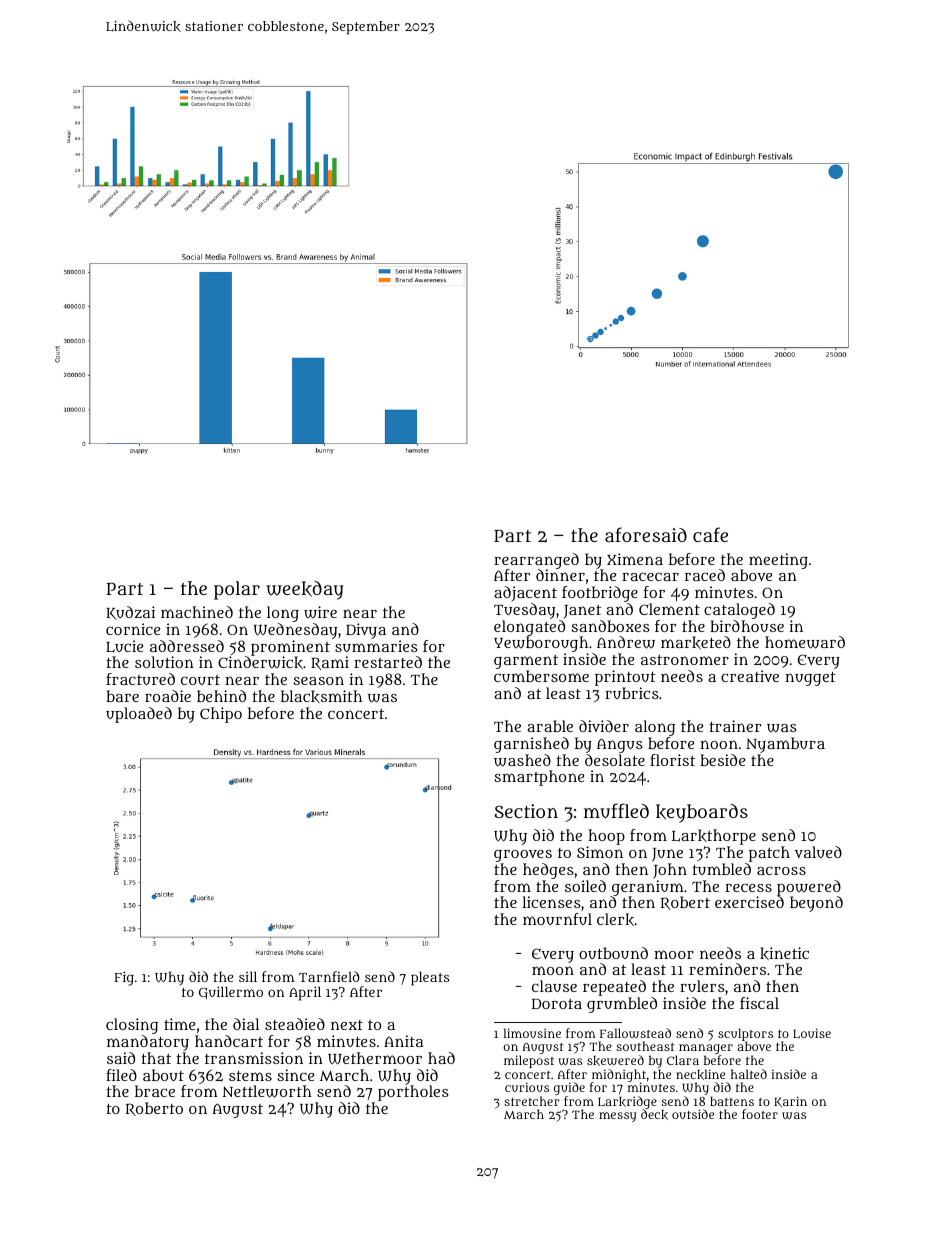  What do you see at coordinates (366, 631) in the screenshot?
I see `Divya` at bounding box center [366, 631].
